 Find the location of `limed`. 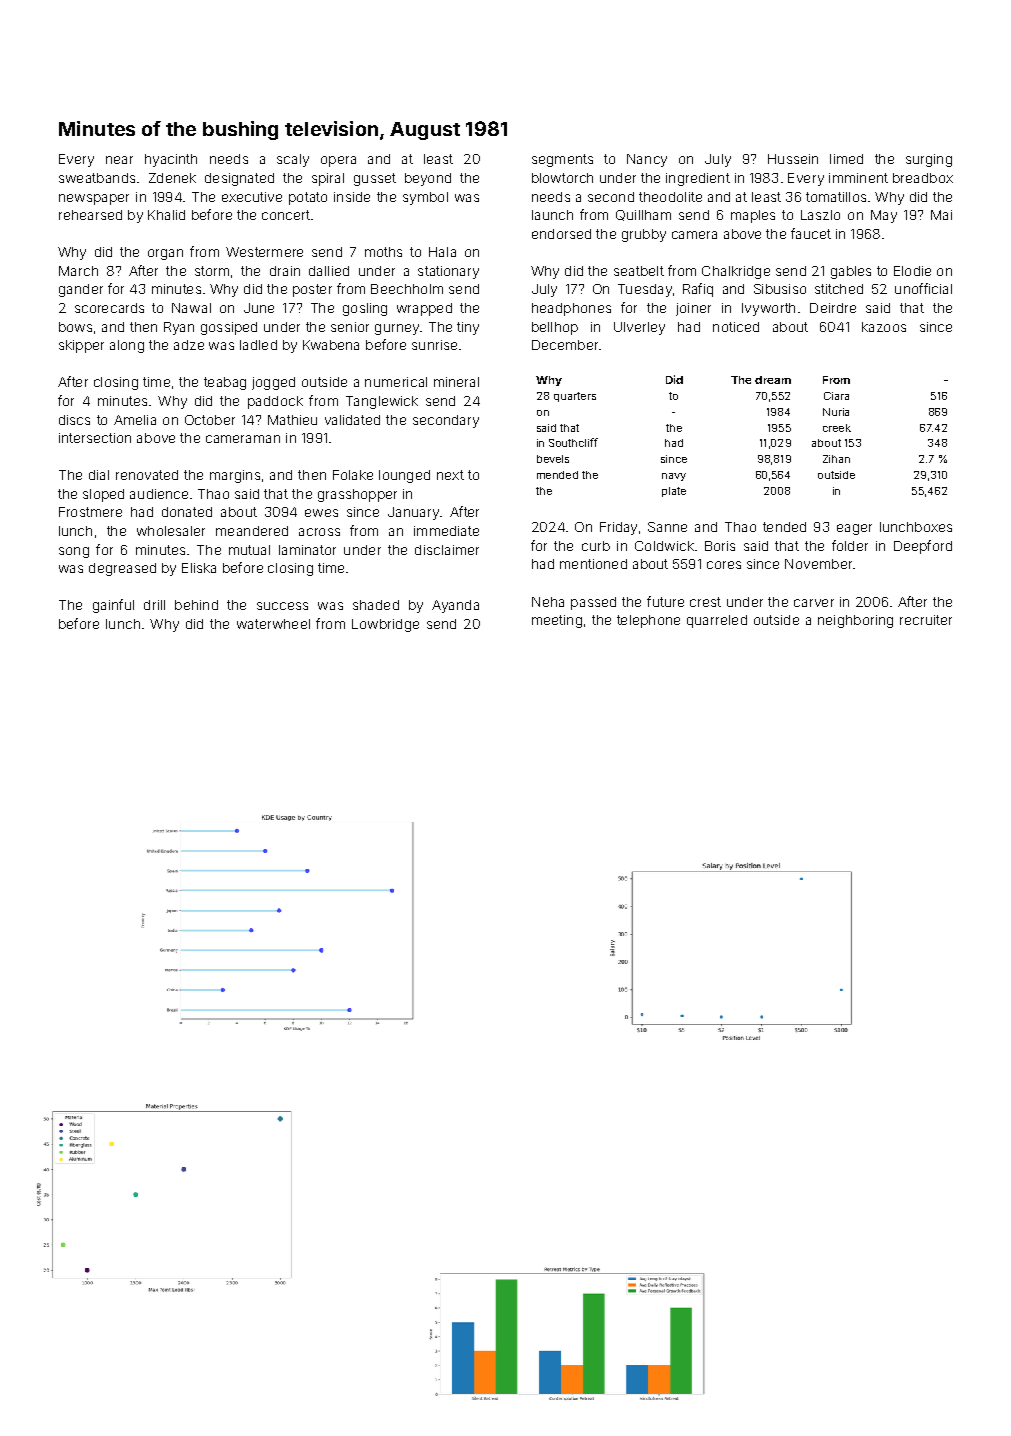

limed is located at coordinates (846, 159).
